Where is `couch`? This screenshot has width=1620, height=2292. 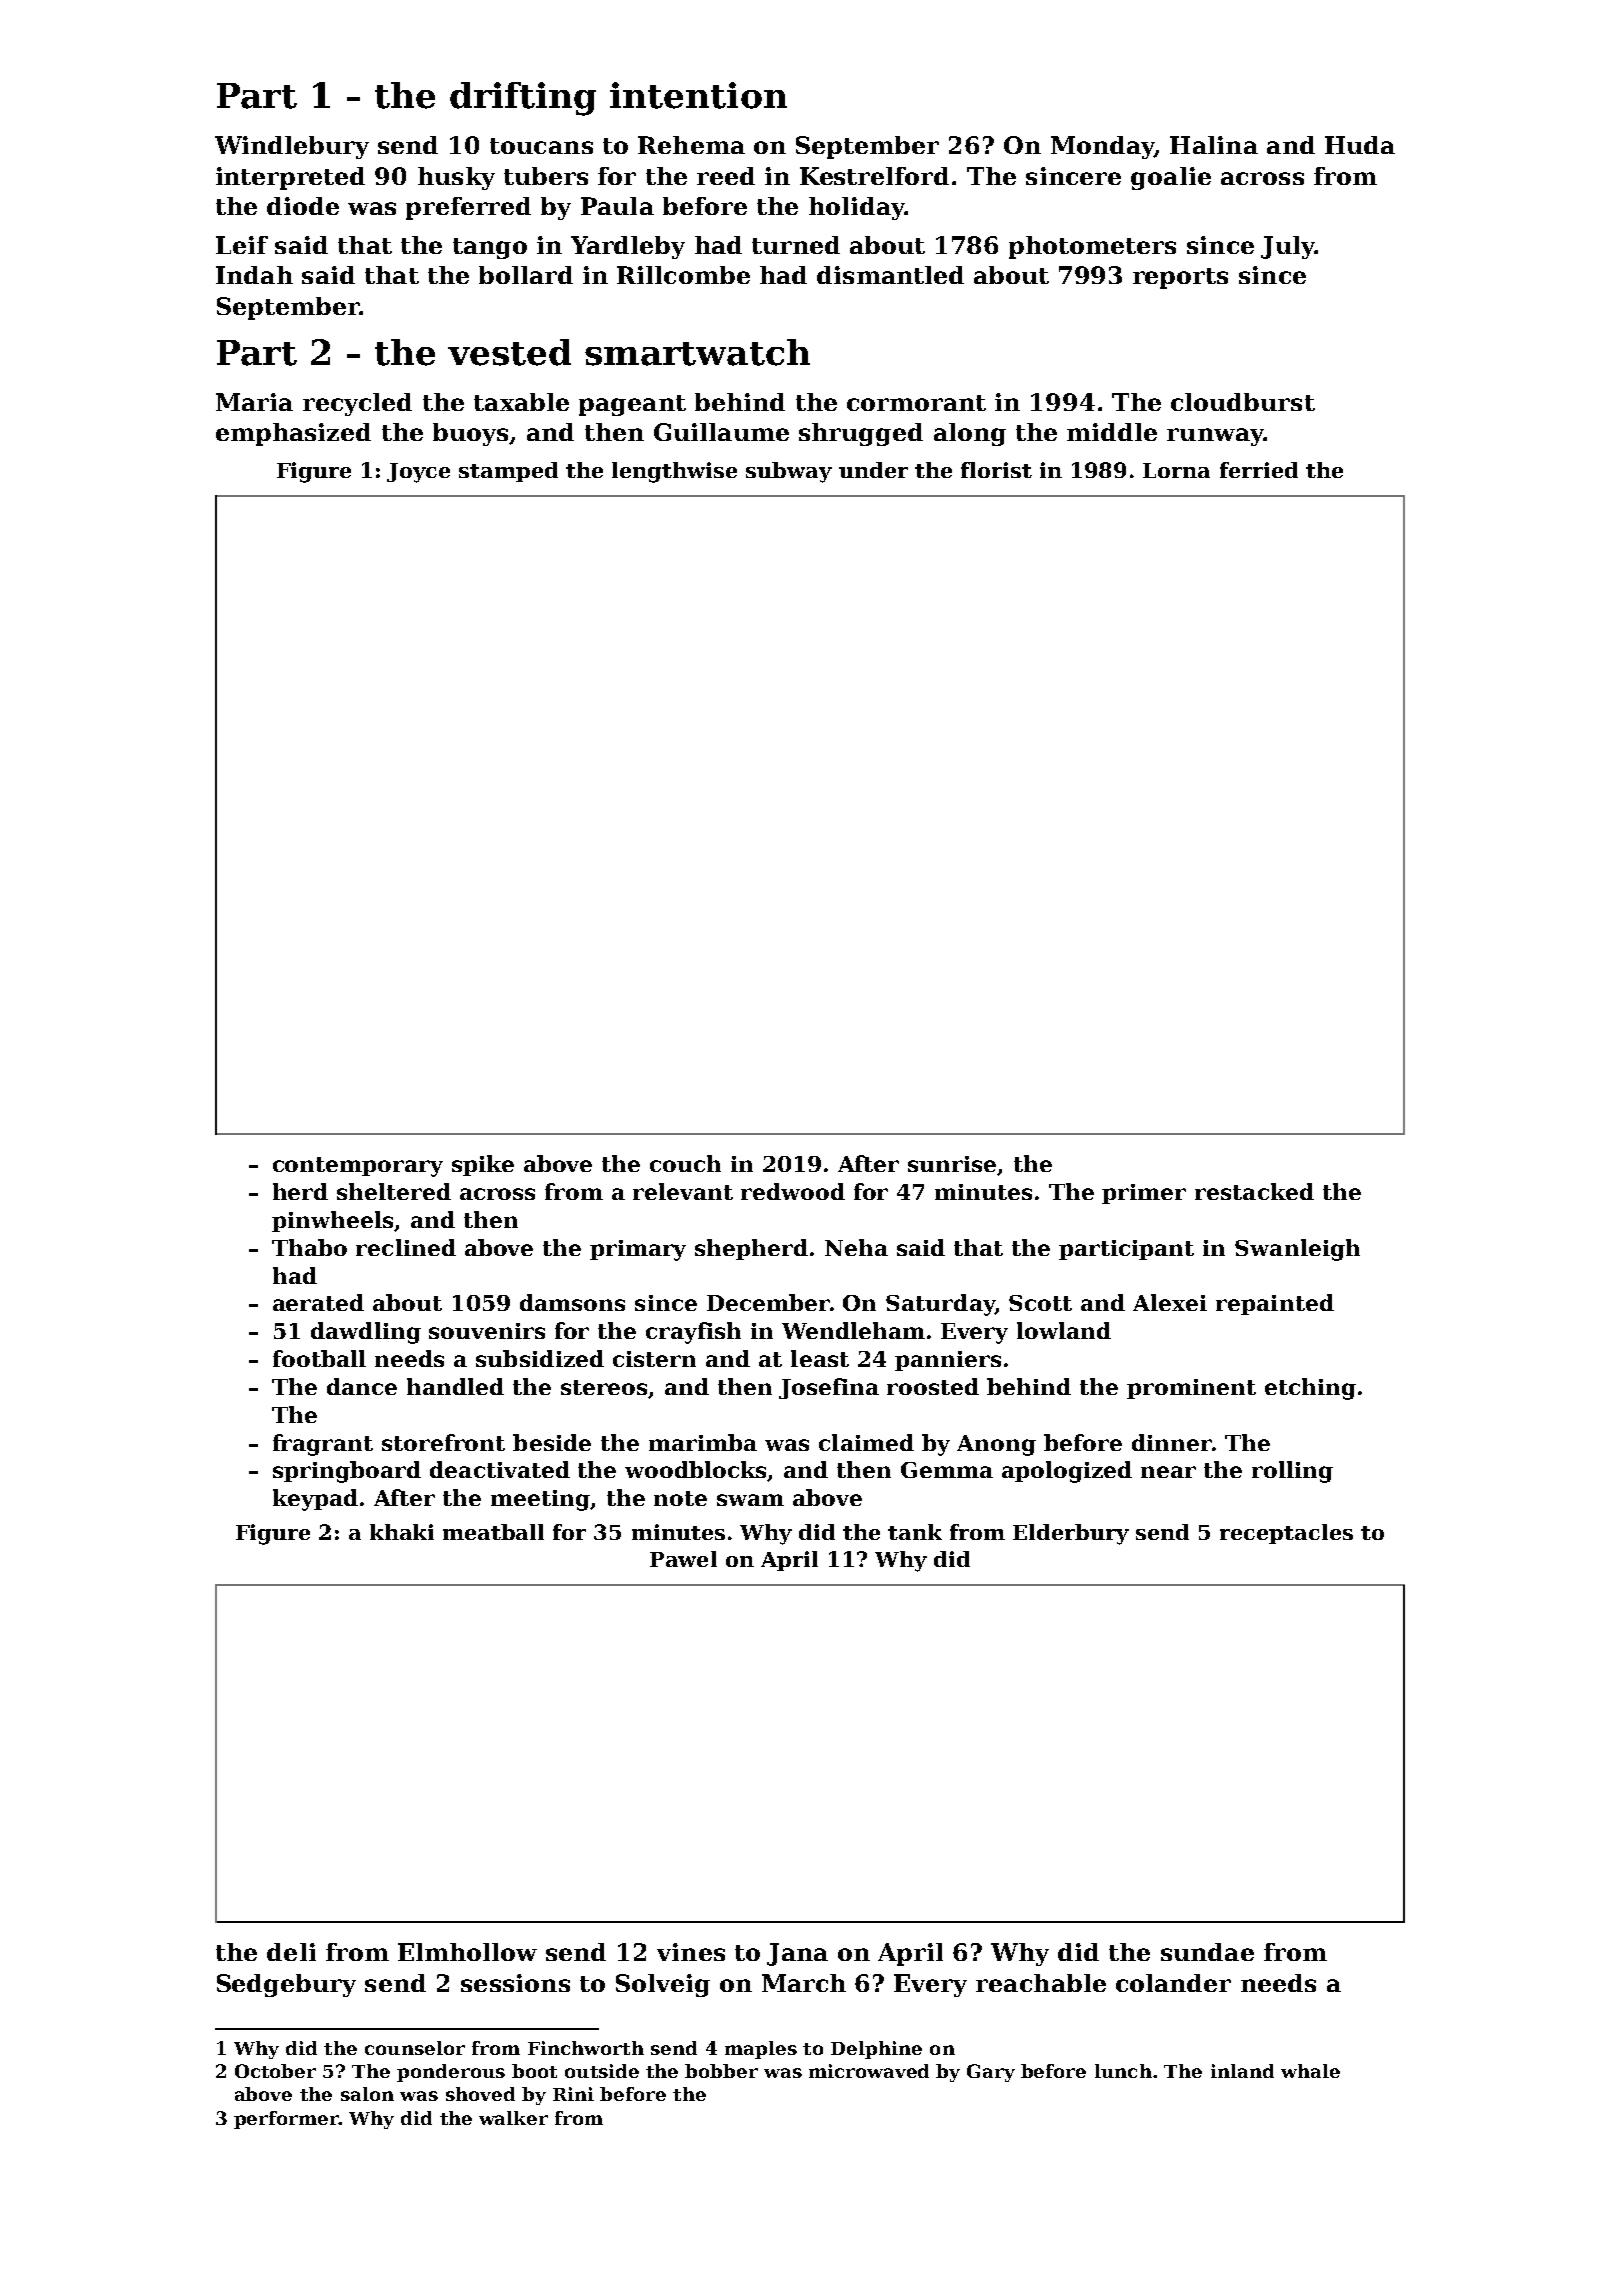
couch is located at coordinates (685, 1163).
